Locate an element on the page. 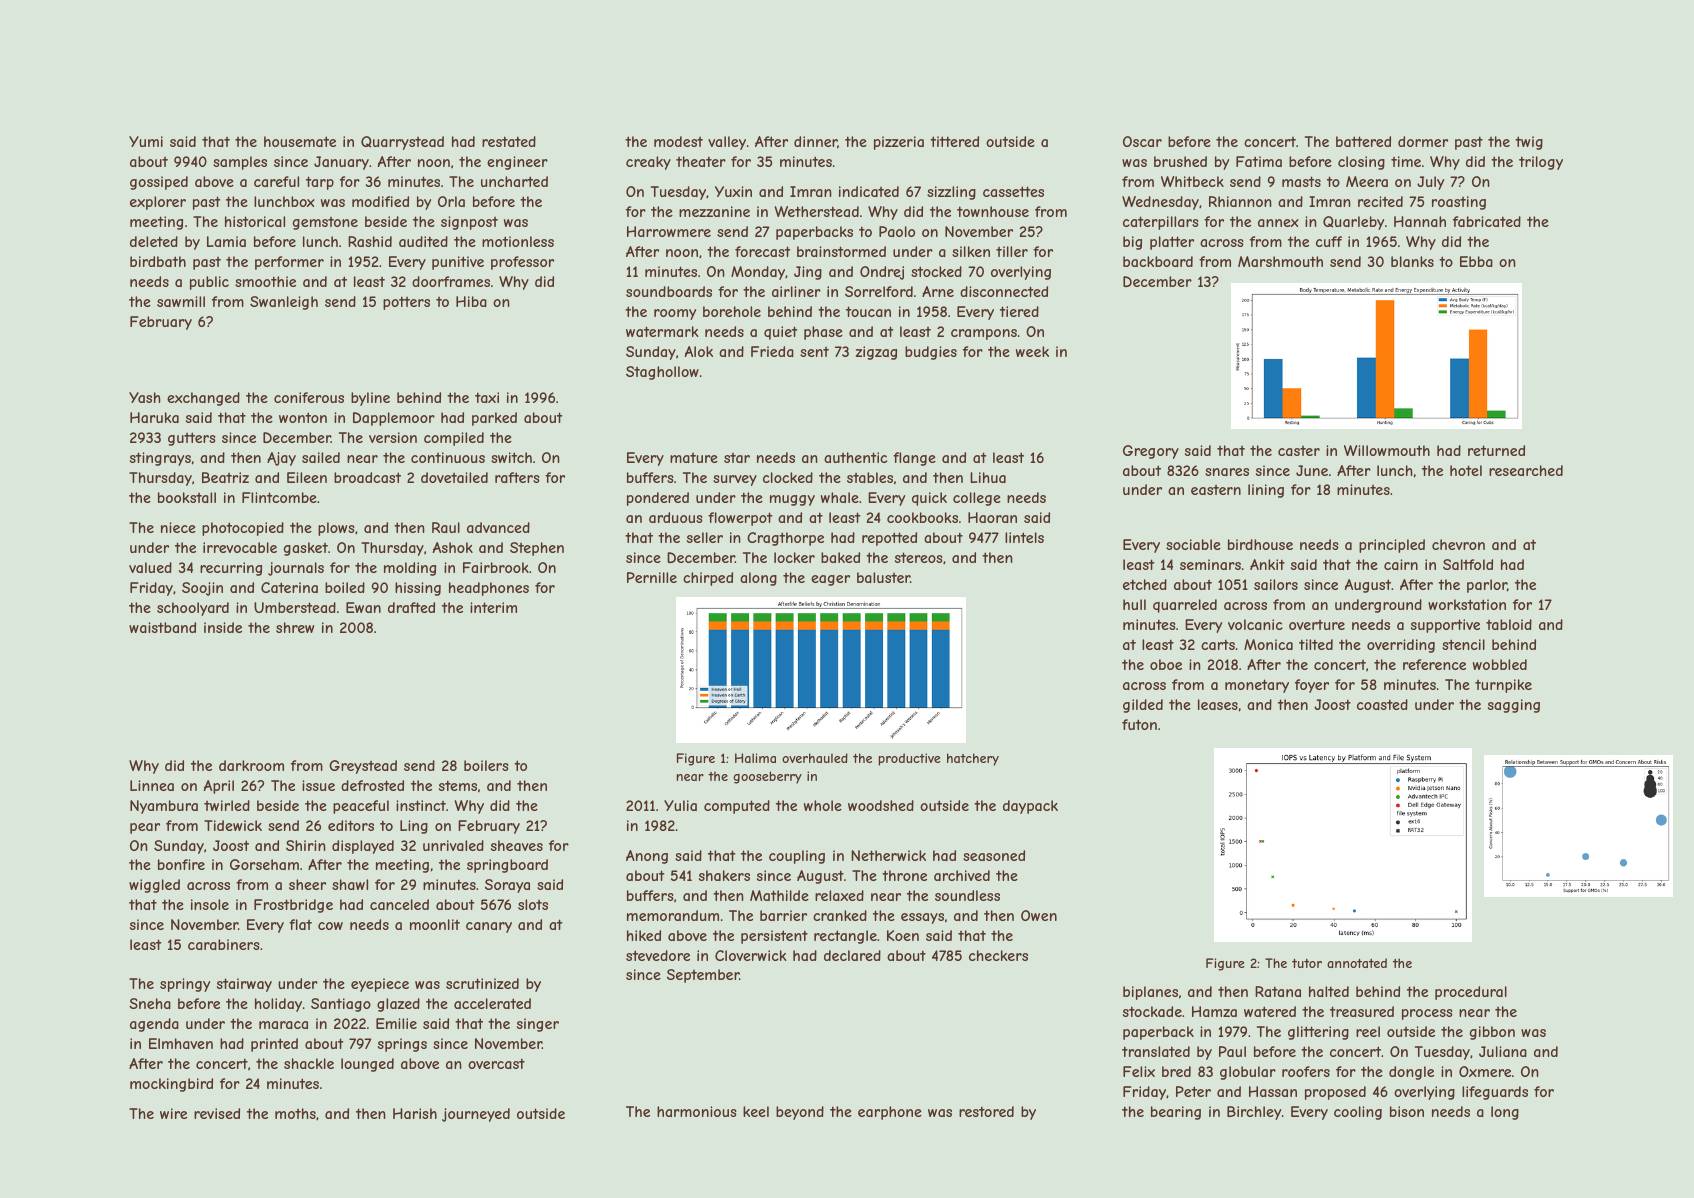 This page has width=1694, height=1198. printed is located at coordinates (274, 1045).
